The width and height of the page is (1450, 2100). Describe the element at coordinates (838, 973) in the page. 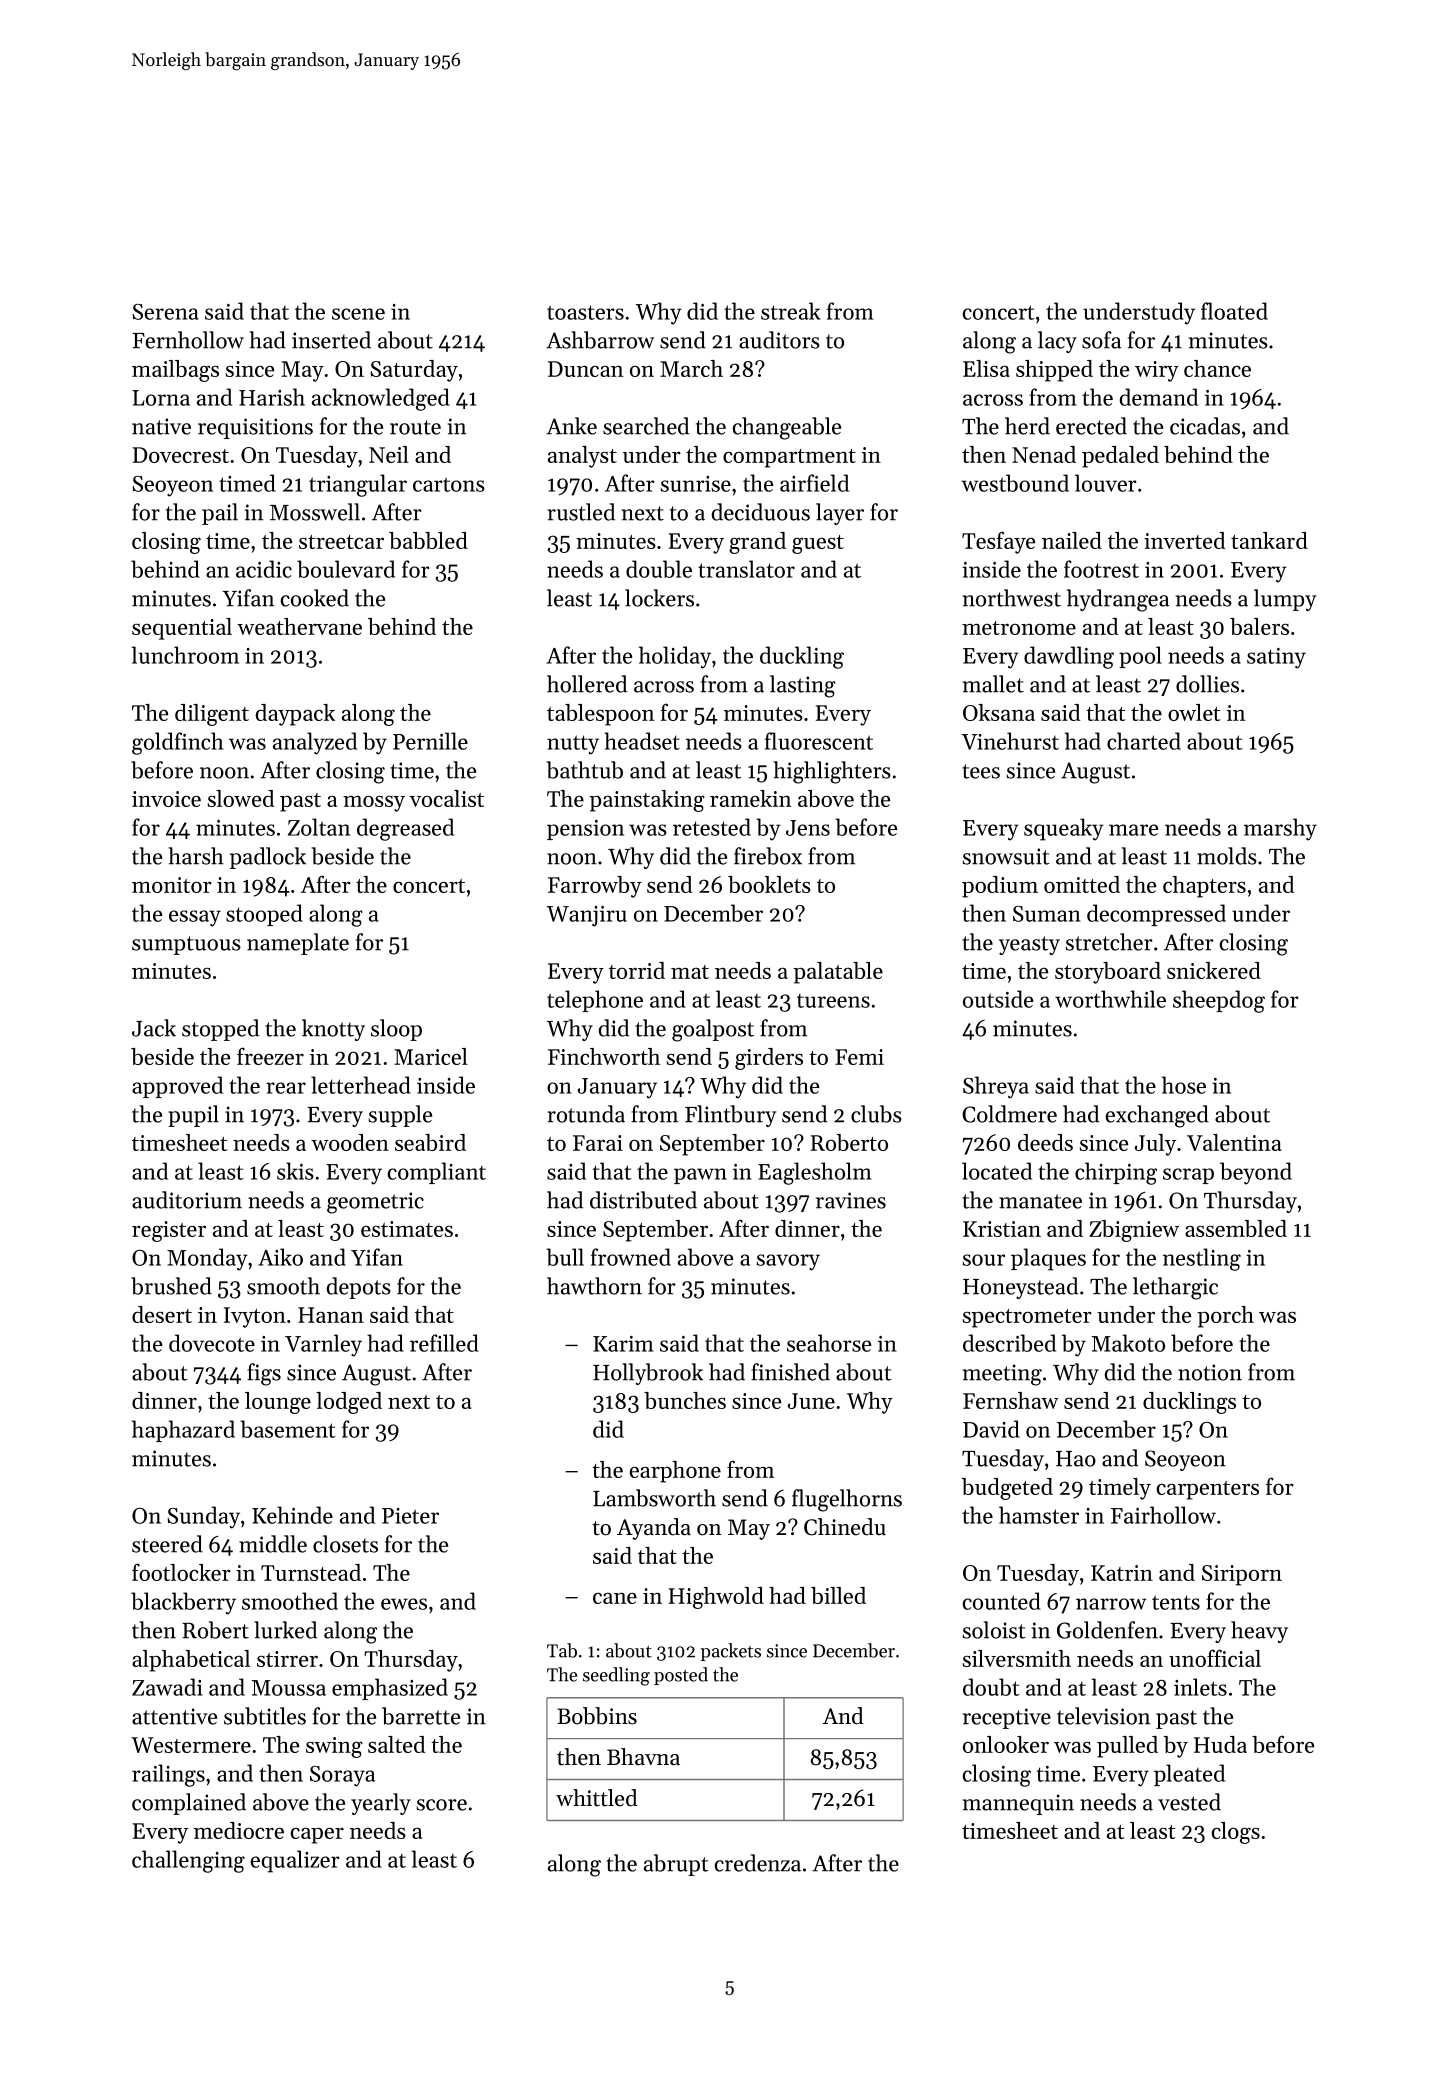

I see `palatable` at that location.
